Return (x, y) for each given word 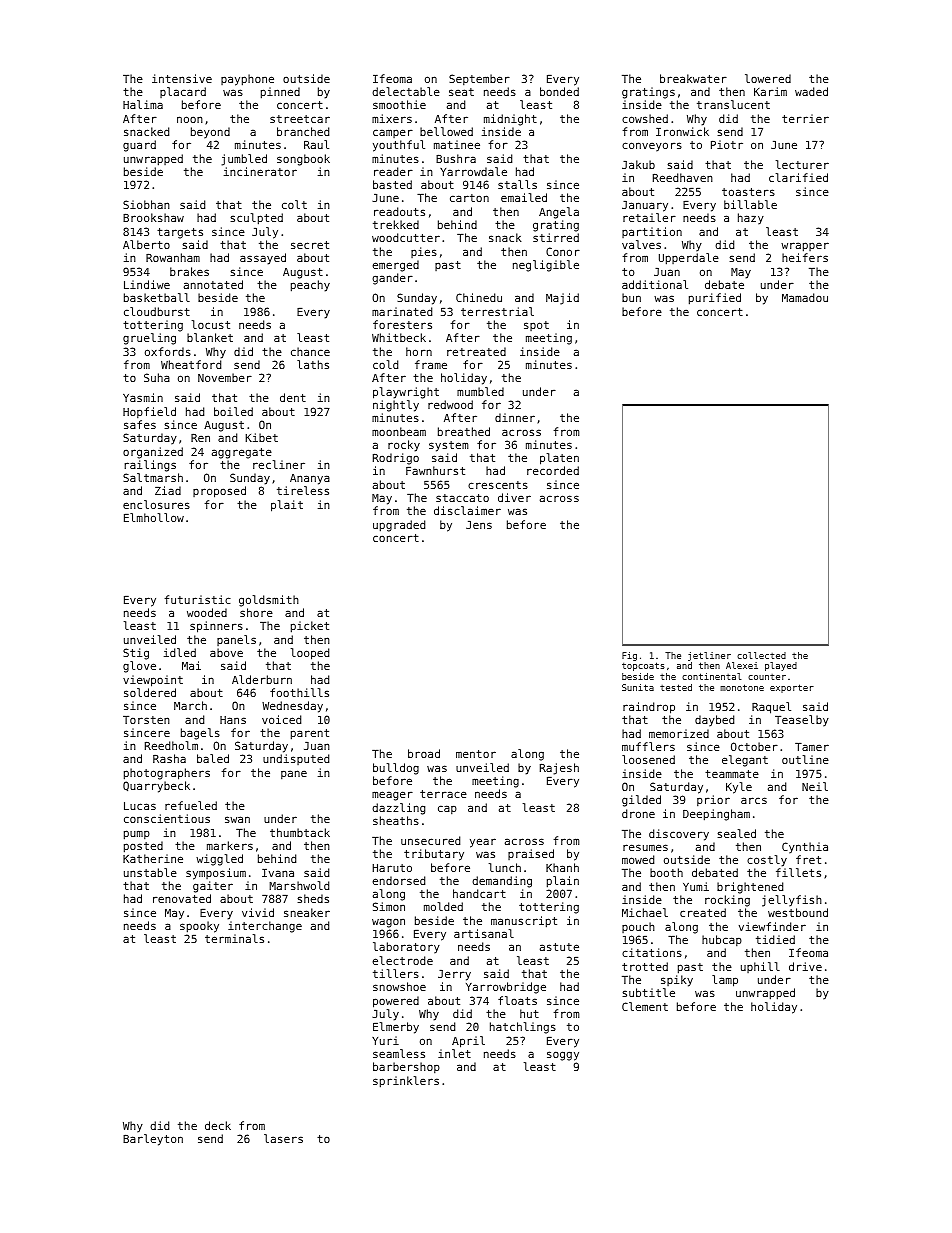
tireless (303, 490)
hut (529, 1013)
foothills (299, 692)
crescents (498, 485)
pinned (280, 93)
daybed (714, 721)
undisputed (296, 759)
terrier (805, 118)
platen (559, 459)
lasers (283, 1138)
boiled (233, 411)
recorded (553, 470)
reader (393, 171)
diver (514, 497)
